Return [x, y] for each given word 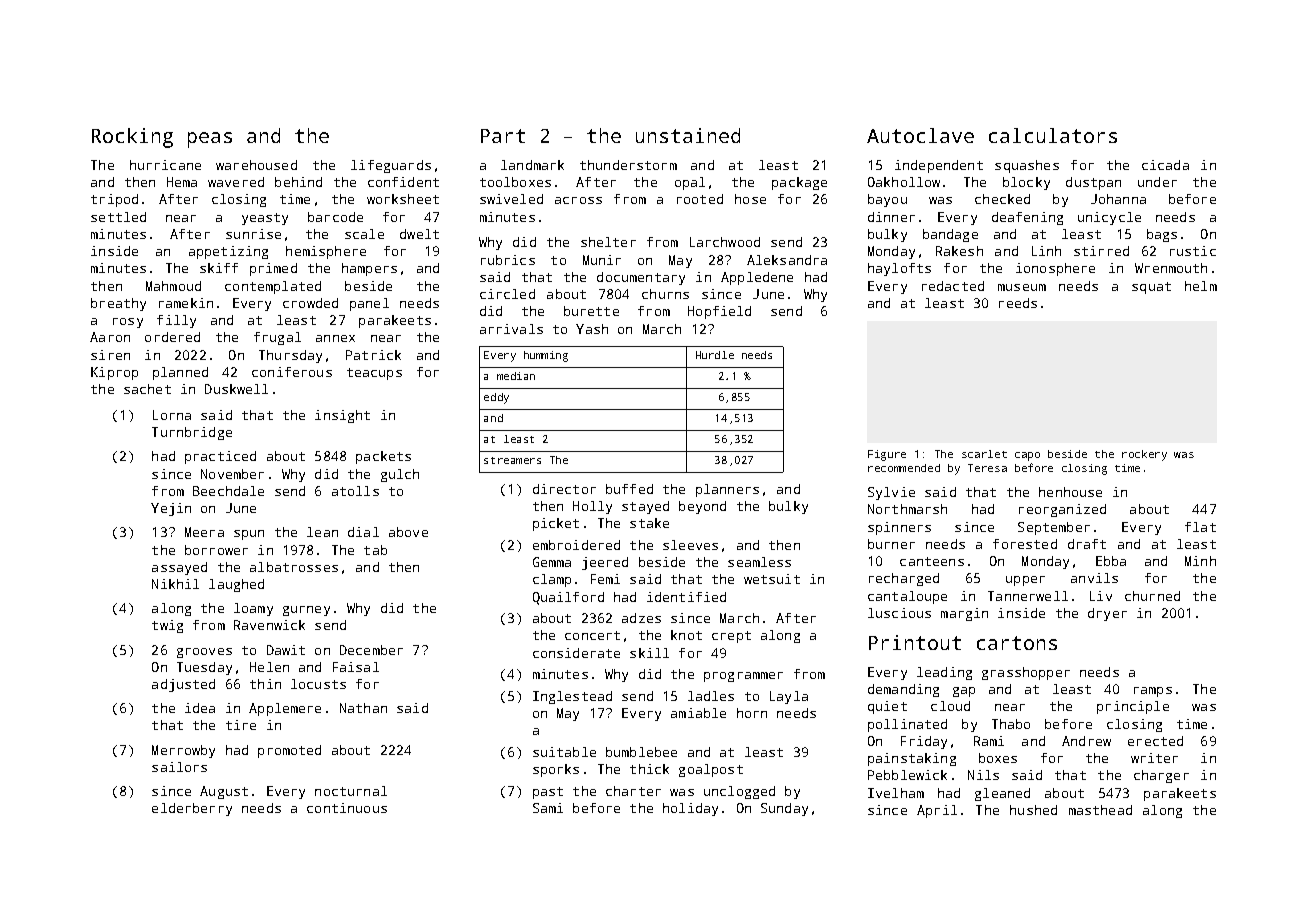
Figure [887, 455]
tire [241, 725]
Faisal [356, 667]
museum [1022, 287]
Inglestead [572, 697]
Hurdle [715, 355]
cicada [1165, 165]
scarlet [984, 454]
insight [342, 416]
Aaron [110, 337]
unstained [688, 135]
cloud [950, 706]
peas [210, 140]
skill [649, 653]
